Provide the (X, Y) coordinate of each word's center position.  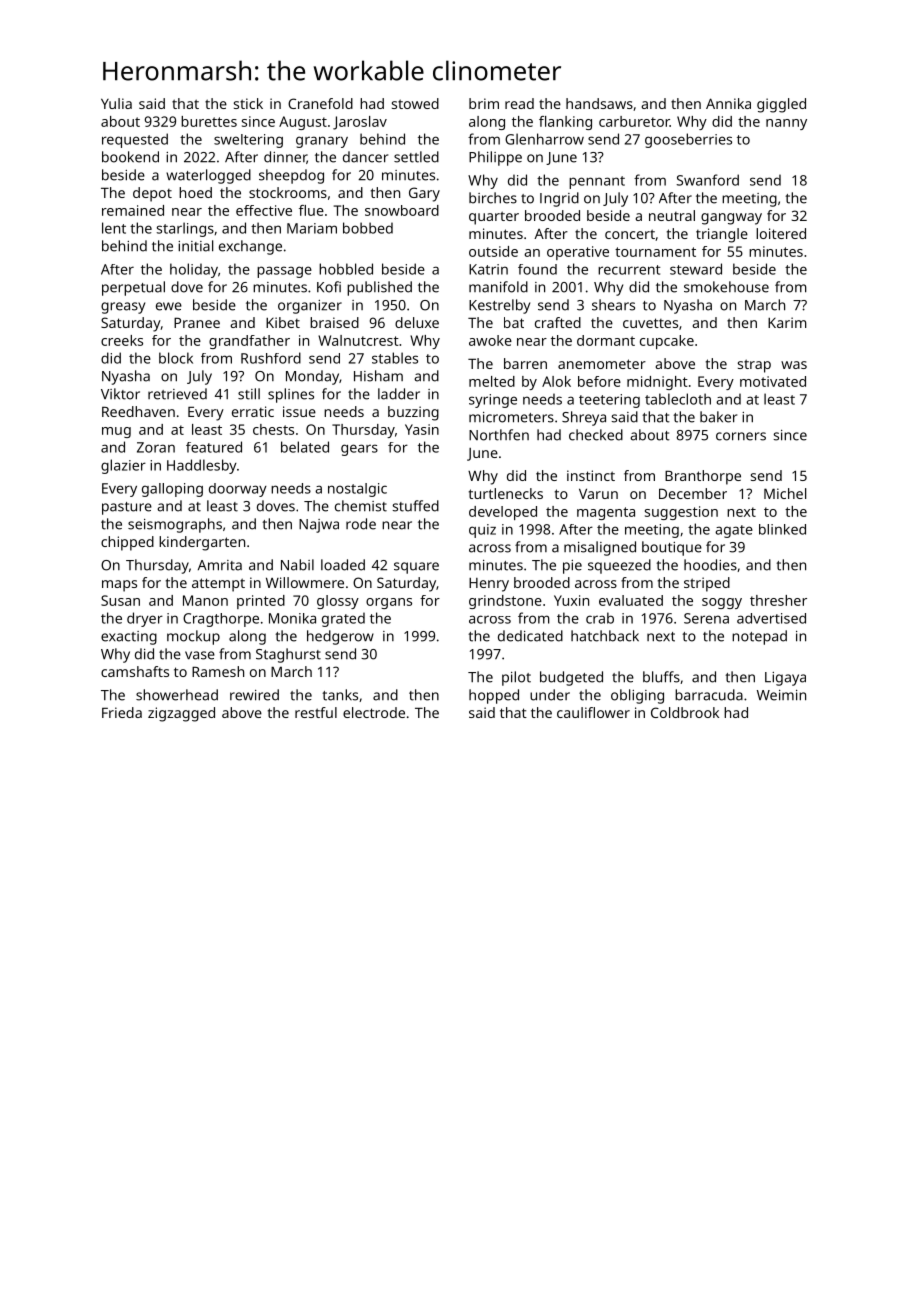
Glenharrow (544, 139)
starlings (185, 229)
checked (596, 435)
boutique (672, 548)
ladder (399, 394)
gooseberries (688, 140)
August (303, 123)
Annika (728, 103)
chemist (361, 506)
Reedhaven (138, 411)
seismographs (175, 525)
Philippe (495, 158)
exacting (129, 638)
